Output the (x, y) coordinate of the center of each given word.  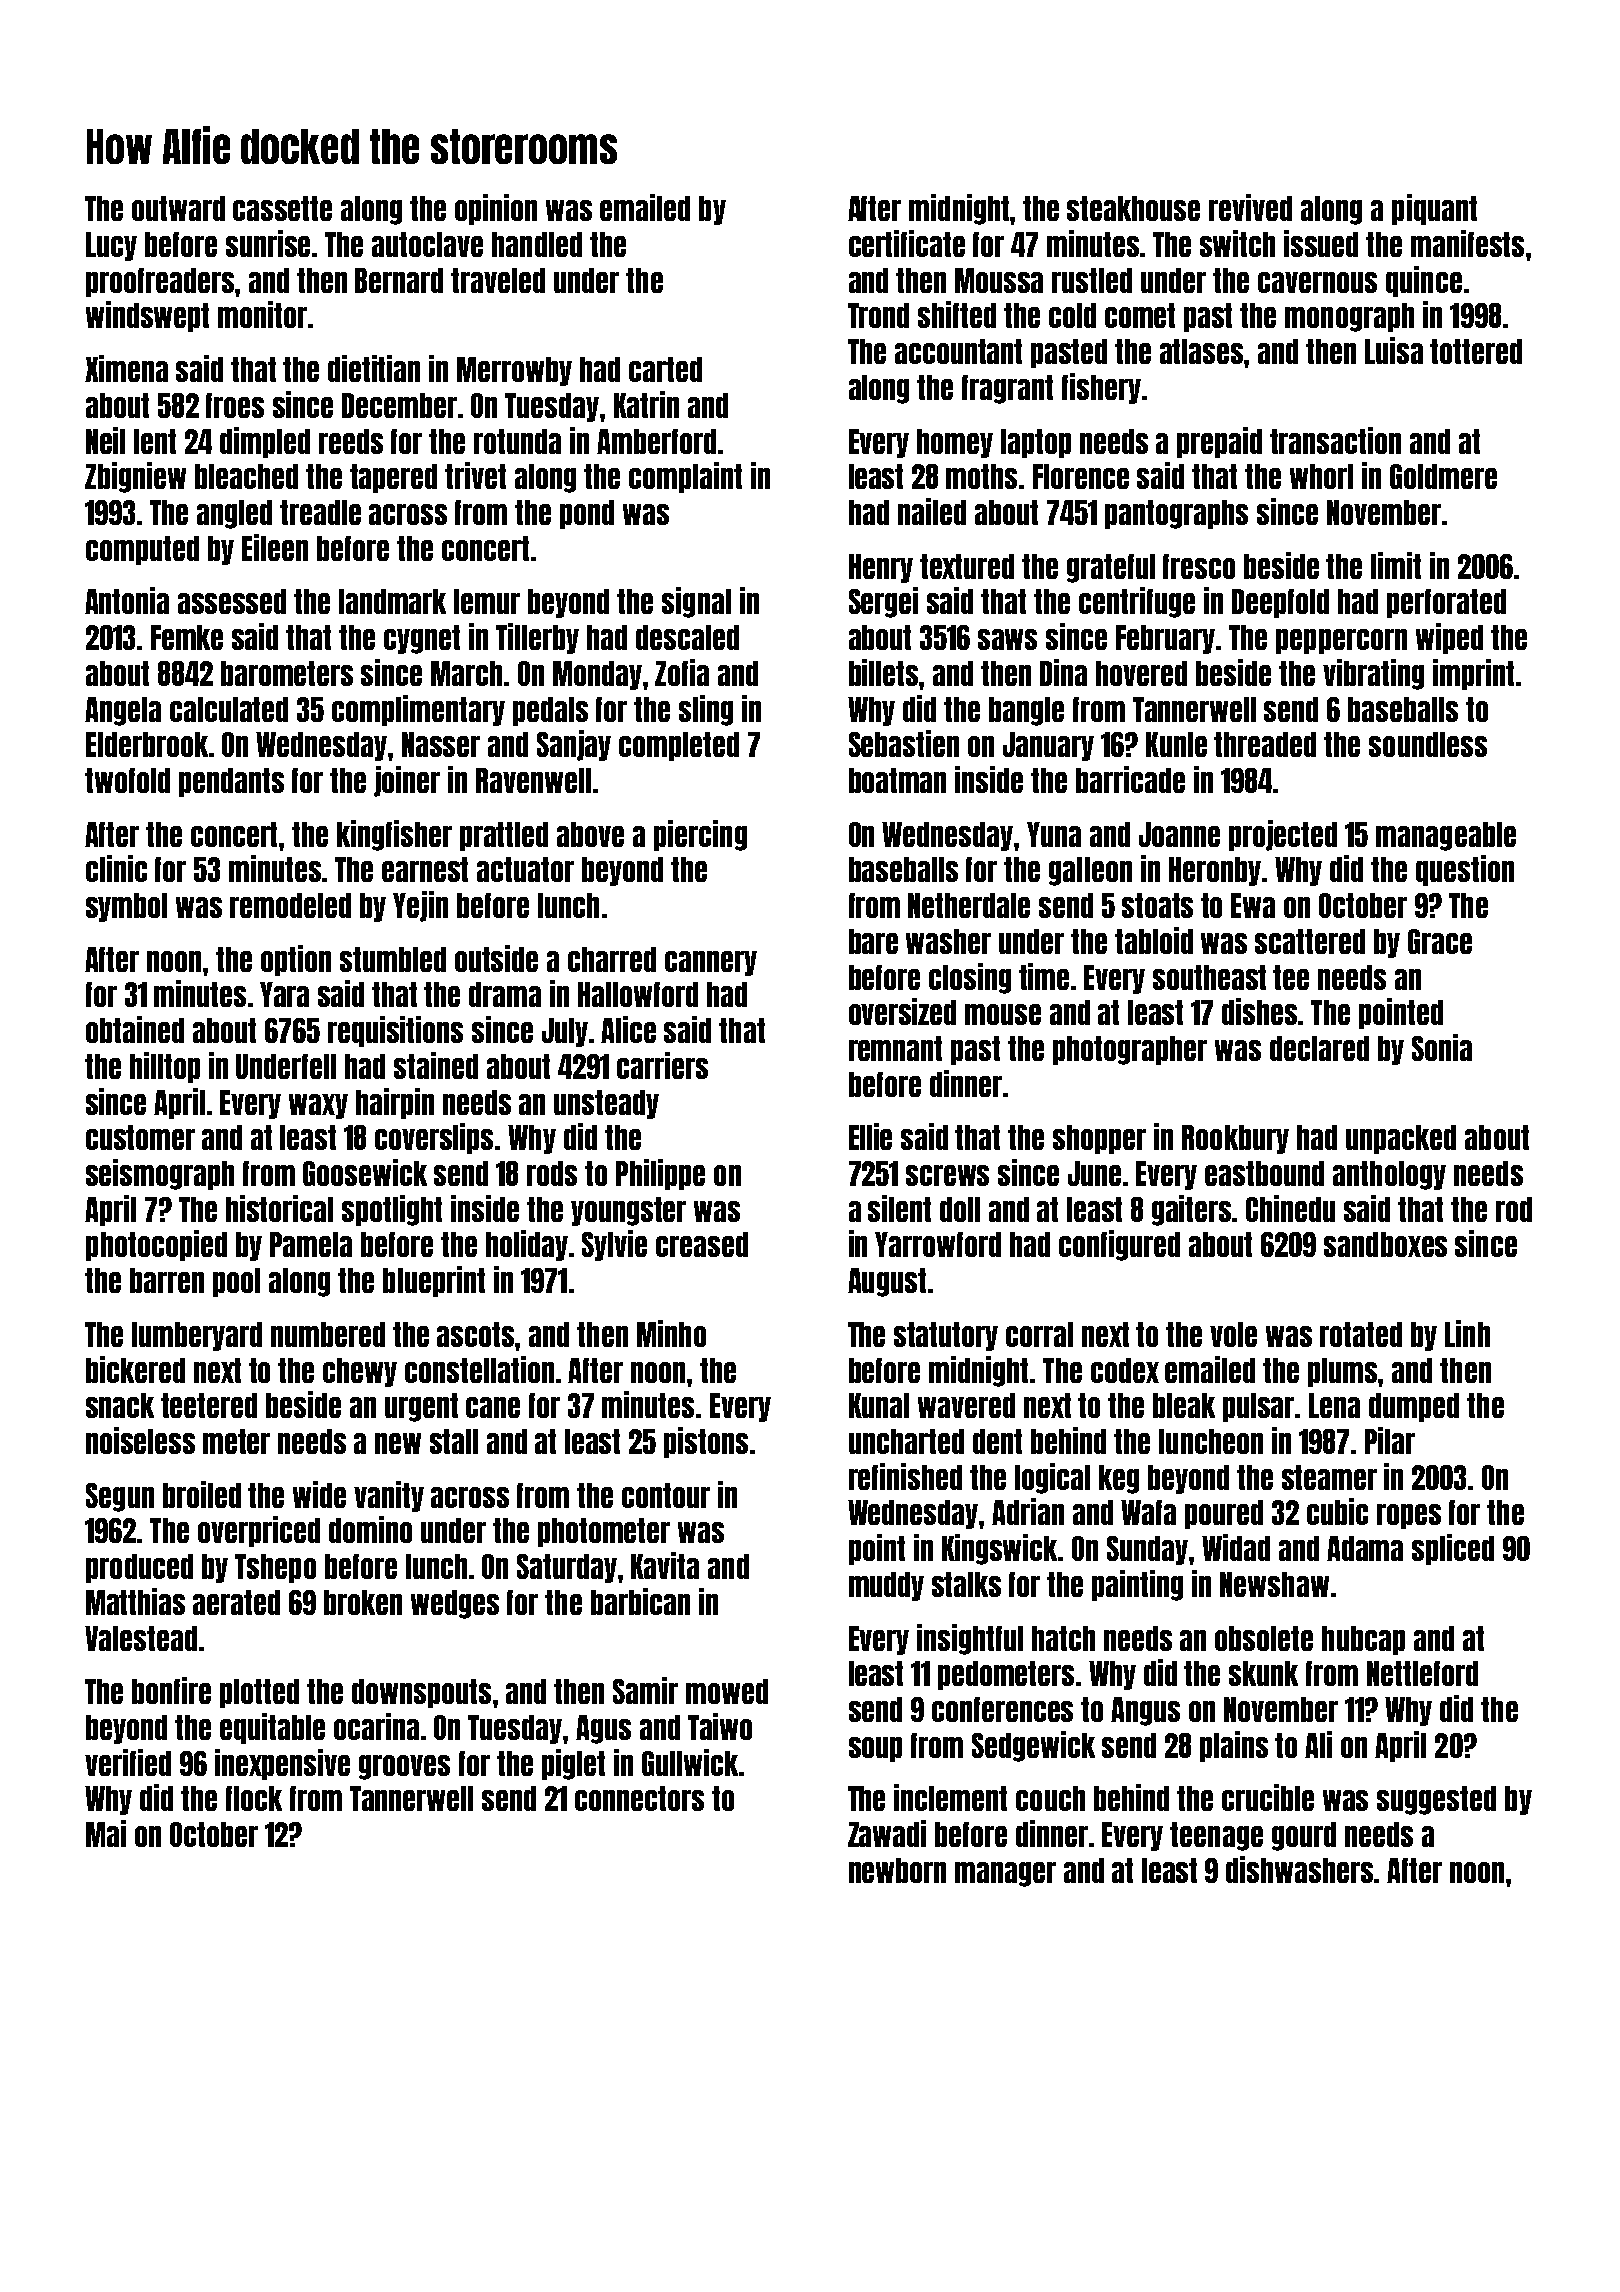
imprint (1473, 674)
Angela (123, 711)
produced (139, 1568)
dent (997, 1441)
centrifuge (1137, 602)
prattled (504, 836)
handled (537, 244)
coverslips (434, 1138)
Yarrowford (938, 1244)
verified (128, 1762)
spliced (1453, 1549)
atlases (1201, 351)
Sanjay (574, 745)
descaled (687, 637)
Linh (1467, 1333)
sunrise (268, 243)
